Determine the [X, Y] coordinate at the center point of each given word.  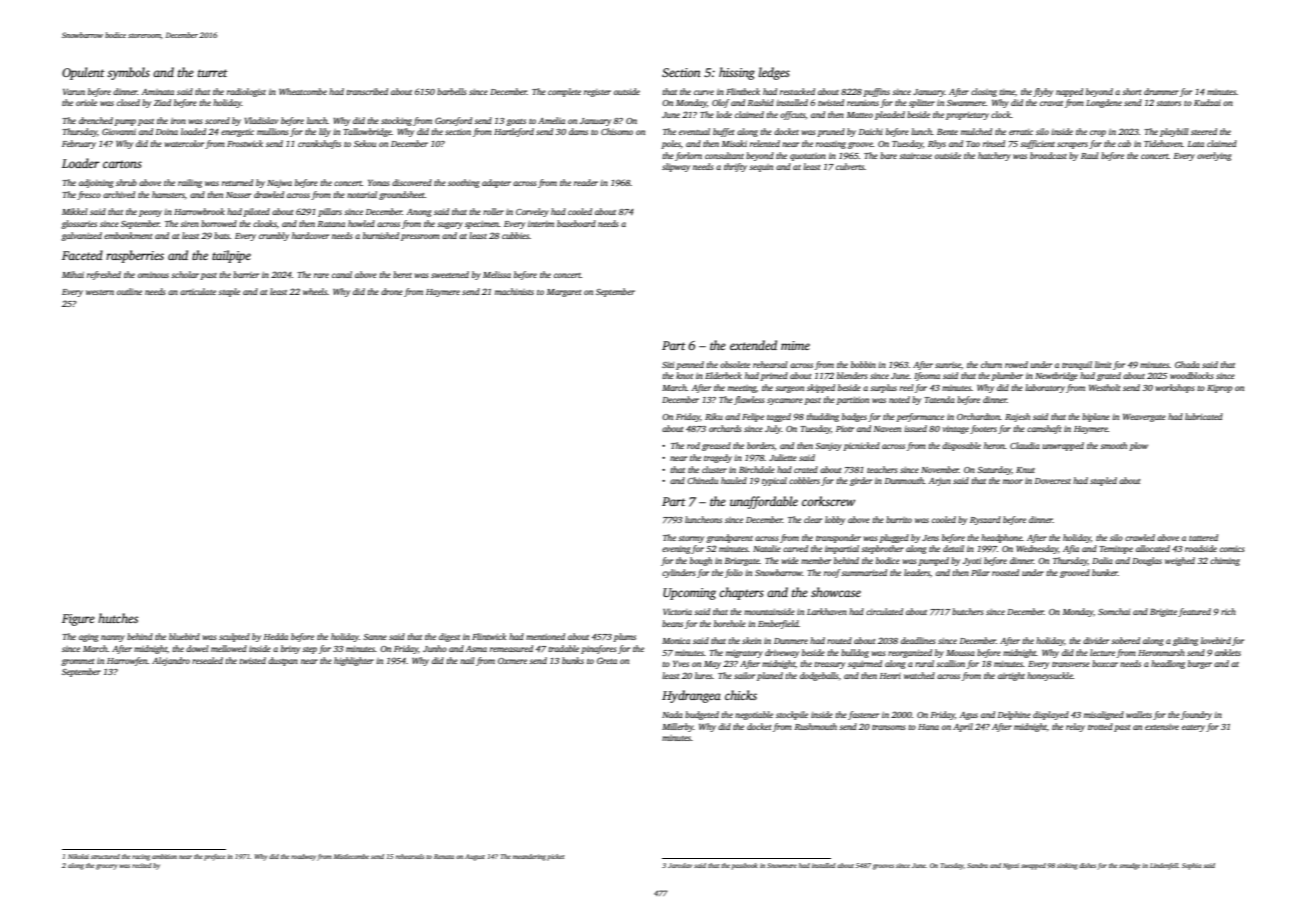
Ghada [1187, 364]
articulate [198, 291]
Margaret [564, 293]
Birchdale [757, 469]
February [79, 144]
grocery [106, 867]
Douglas [1147, 561]
